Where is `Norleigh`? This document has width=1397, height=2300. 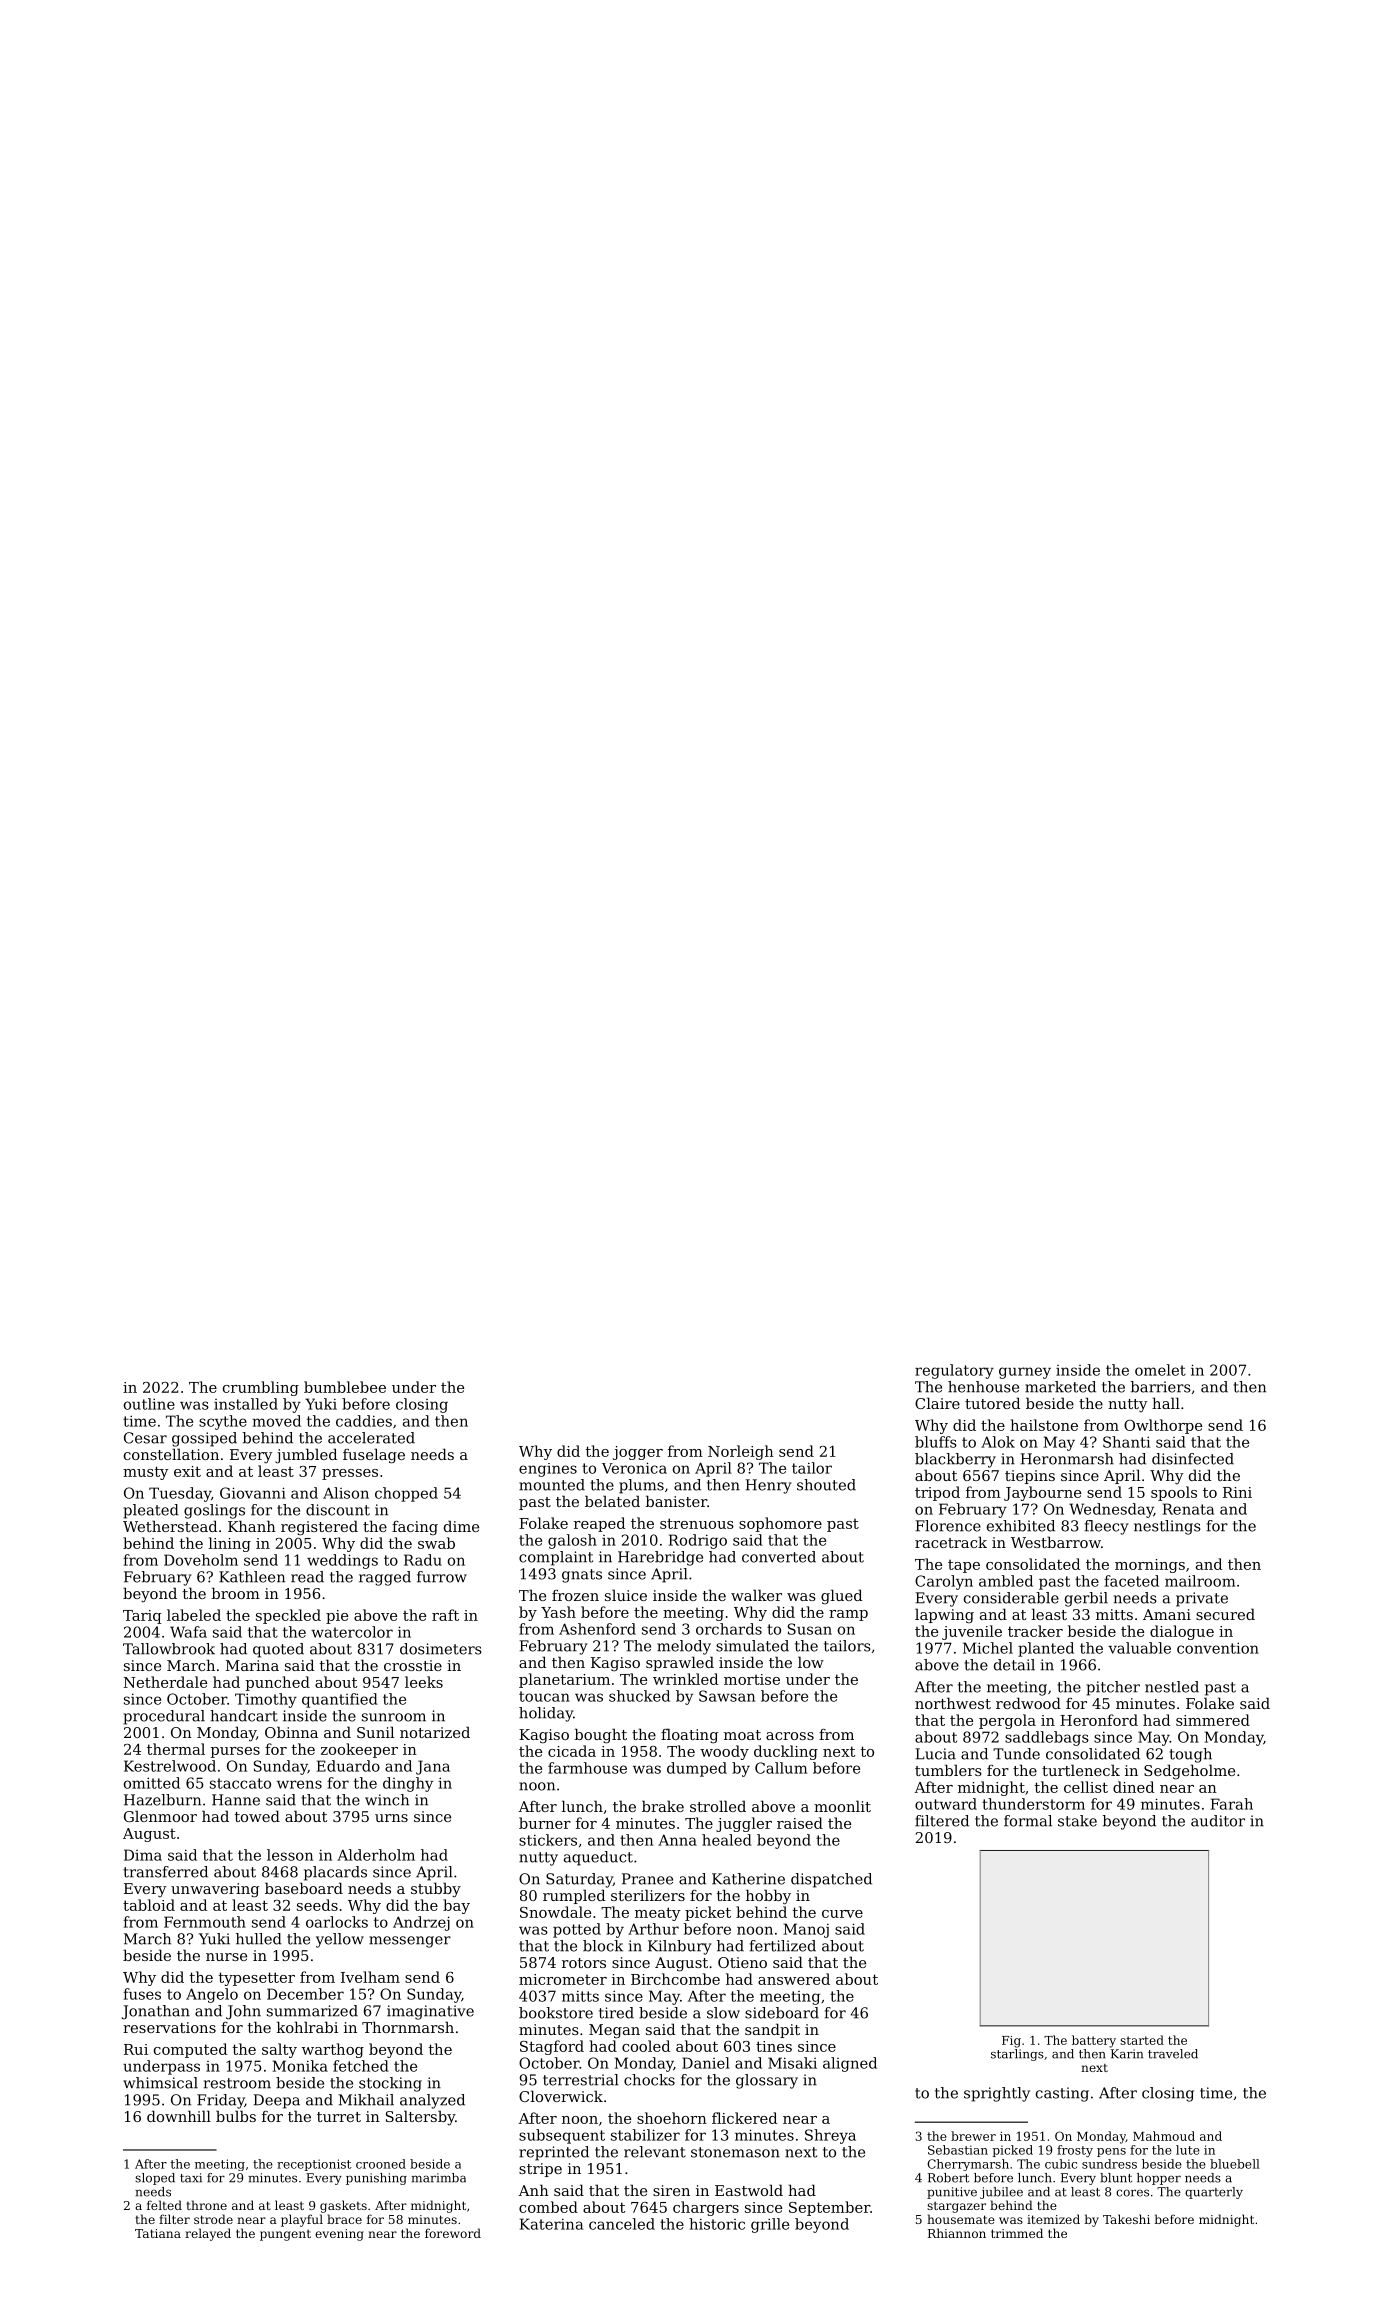 Norleigh is located at coordinates (741, 1452).
